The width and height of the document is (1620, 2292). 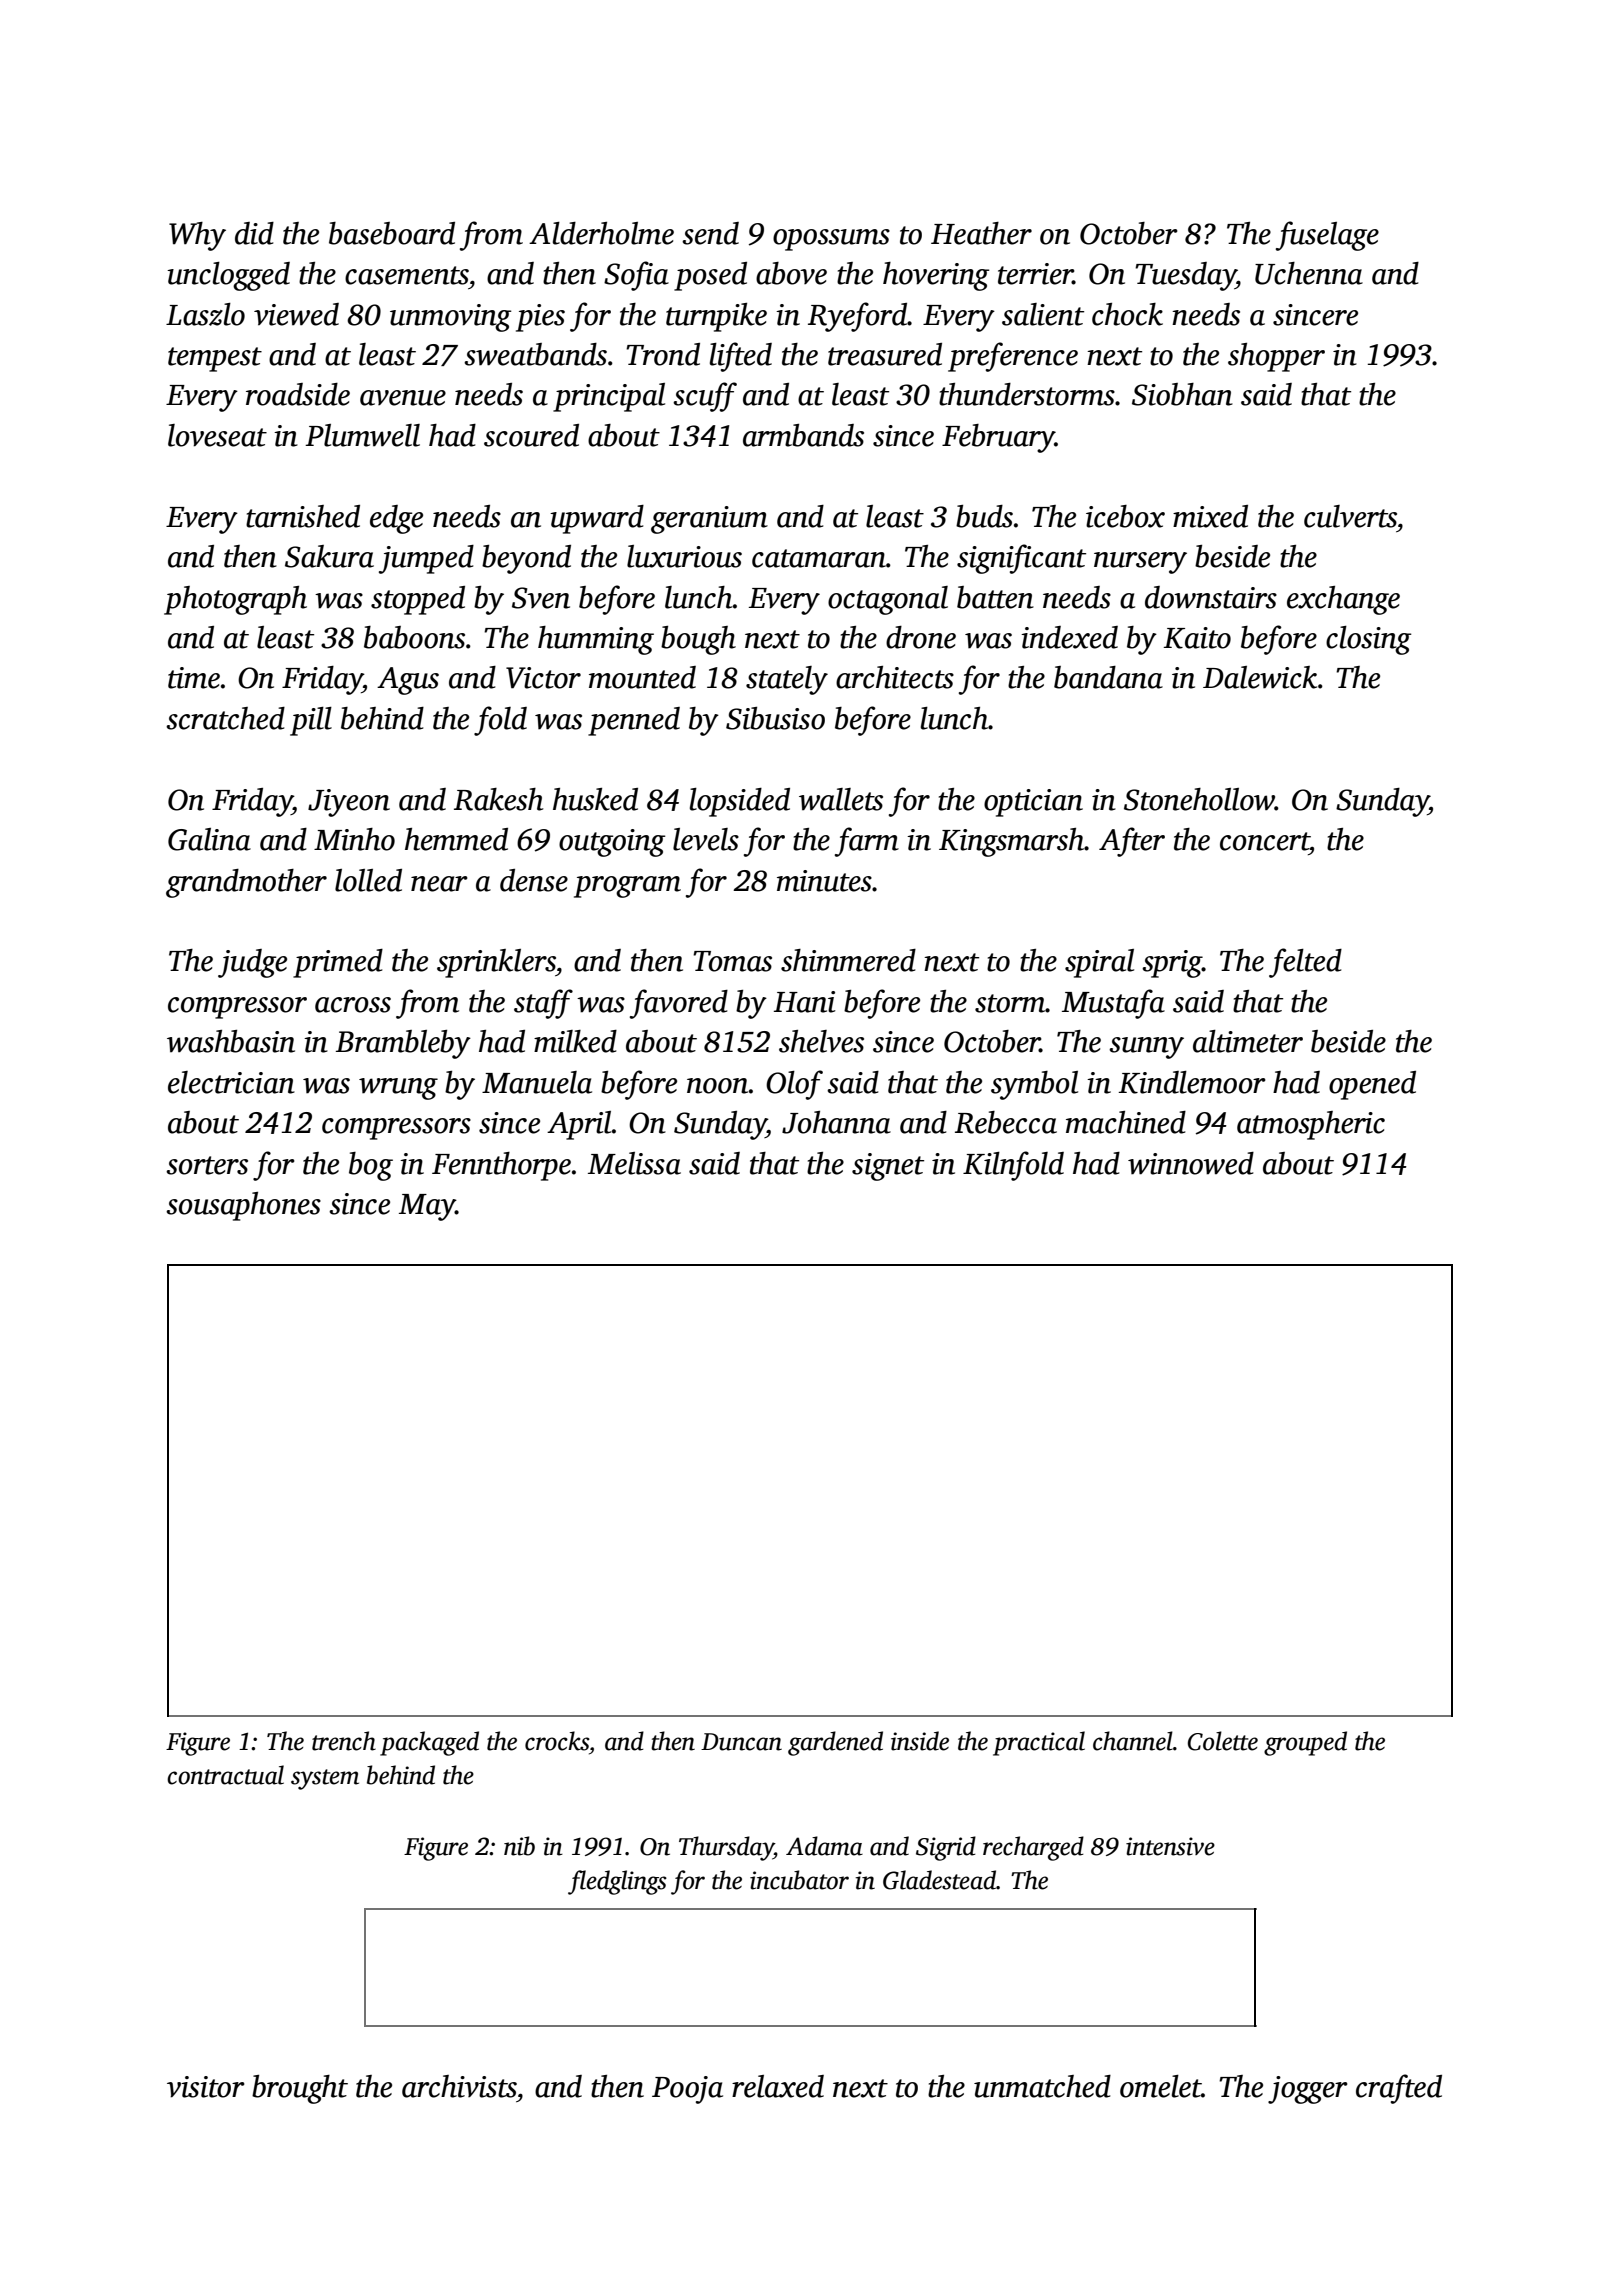 What do you see at coordinates (1210, 516) in the document?
I see `mixed` at bounding box center [1210, 516].
